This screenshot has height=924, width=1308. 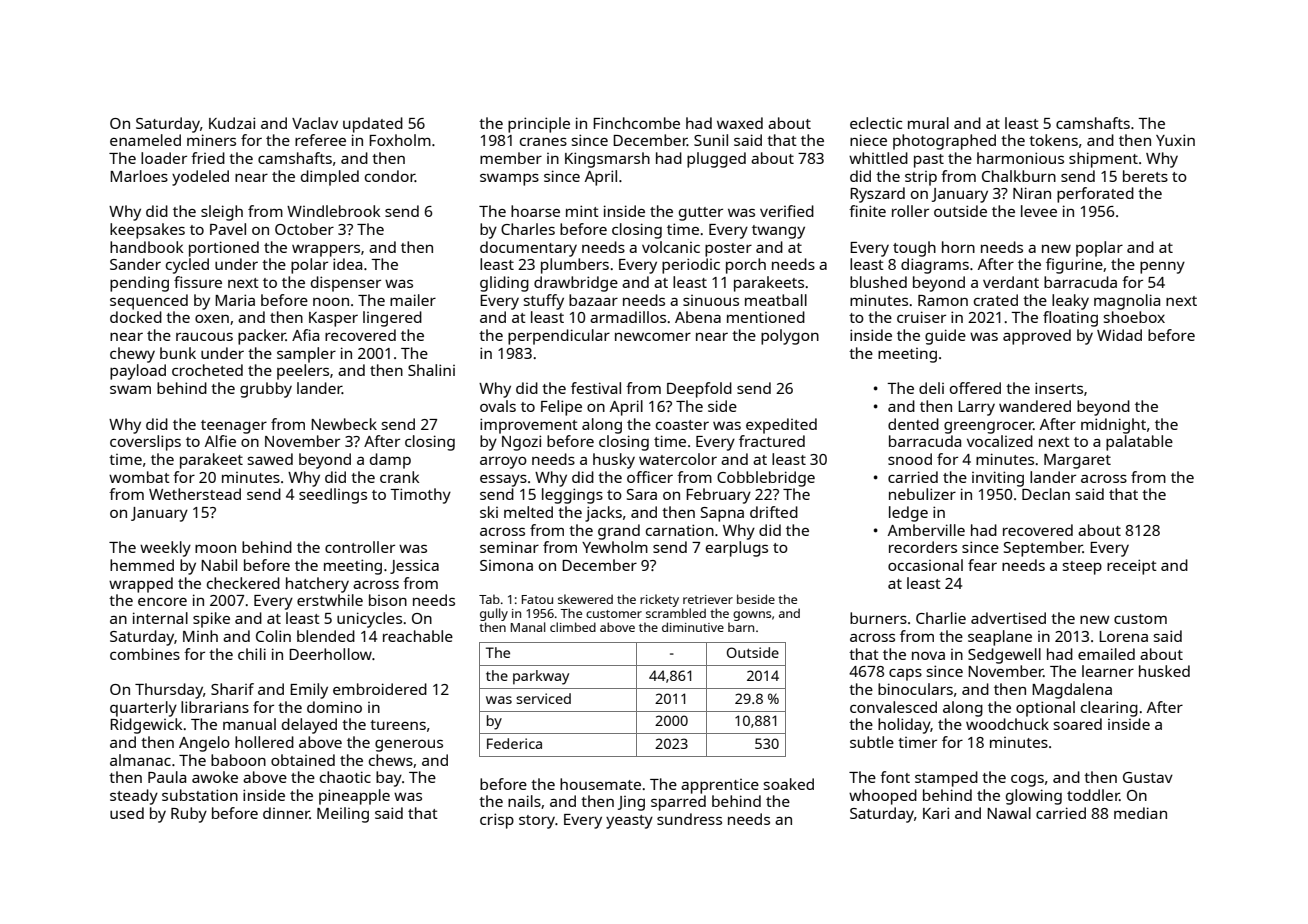 I want to click on Vaclav, so click(x=315, y=123).
